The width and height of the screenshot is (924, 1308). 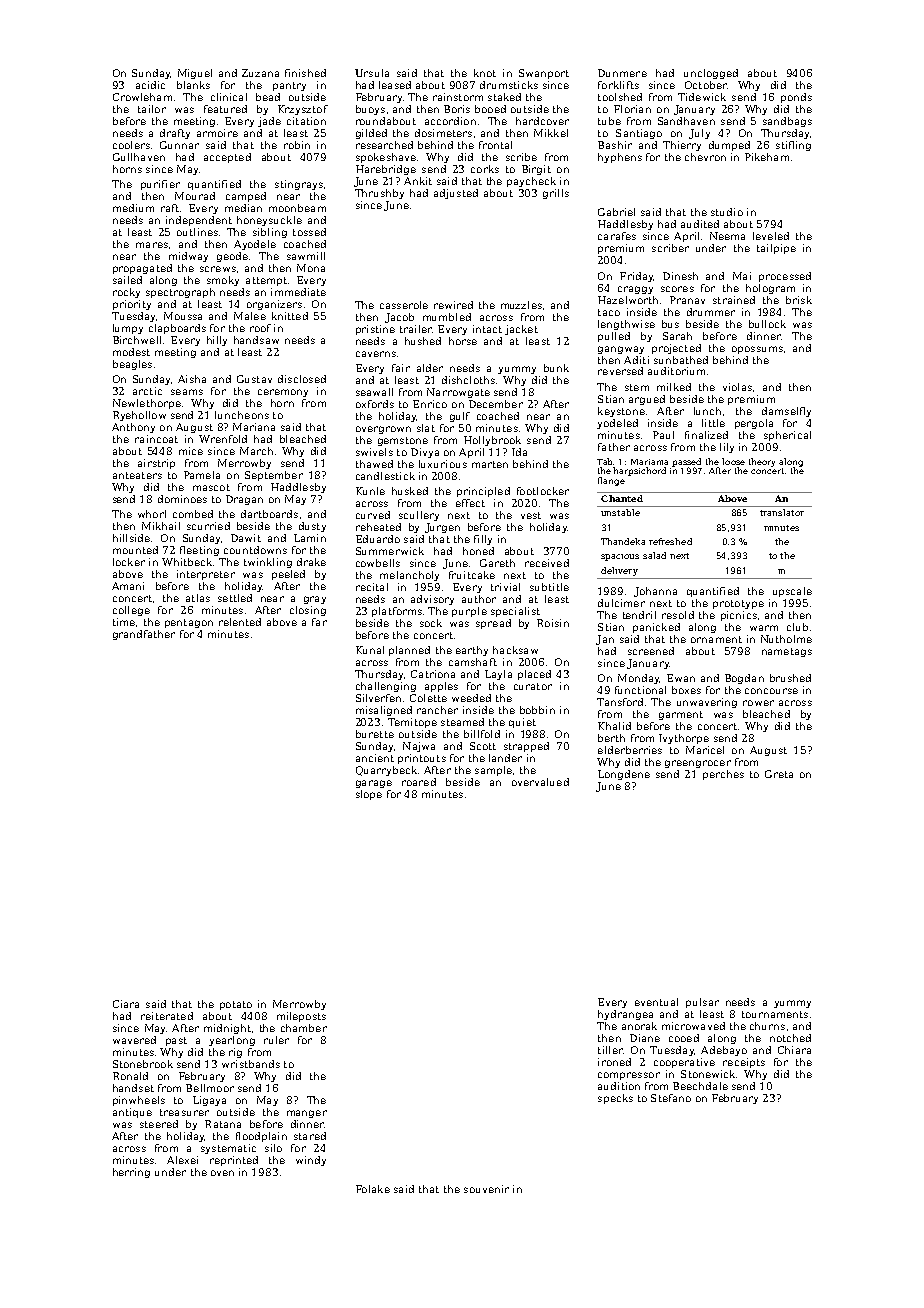 I want to click on brushed, so click(x=790, y=678).
